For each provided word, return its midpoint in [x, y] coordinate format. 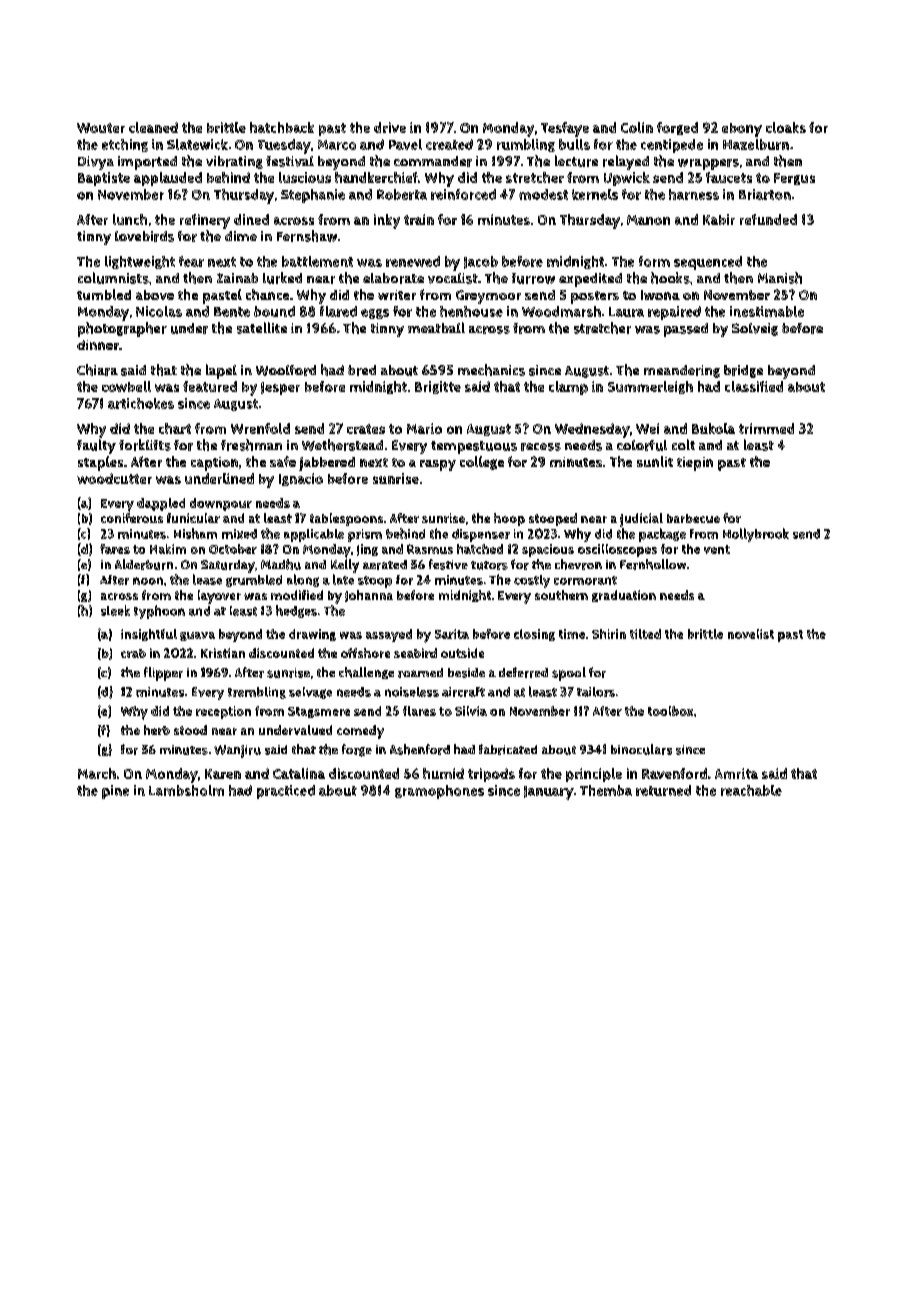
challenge [366, 673]
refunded [768, 219]
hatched [480, 549]
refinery [205, 221]
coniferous [132, 518]
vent [717, 549]
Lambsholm [186, 790]
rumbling [526, 145]
